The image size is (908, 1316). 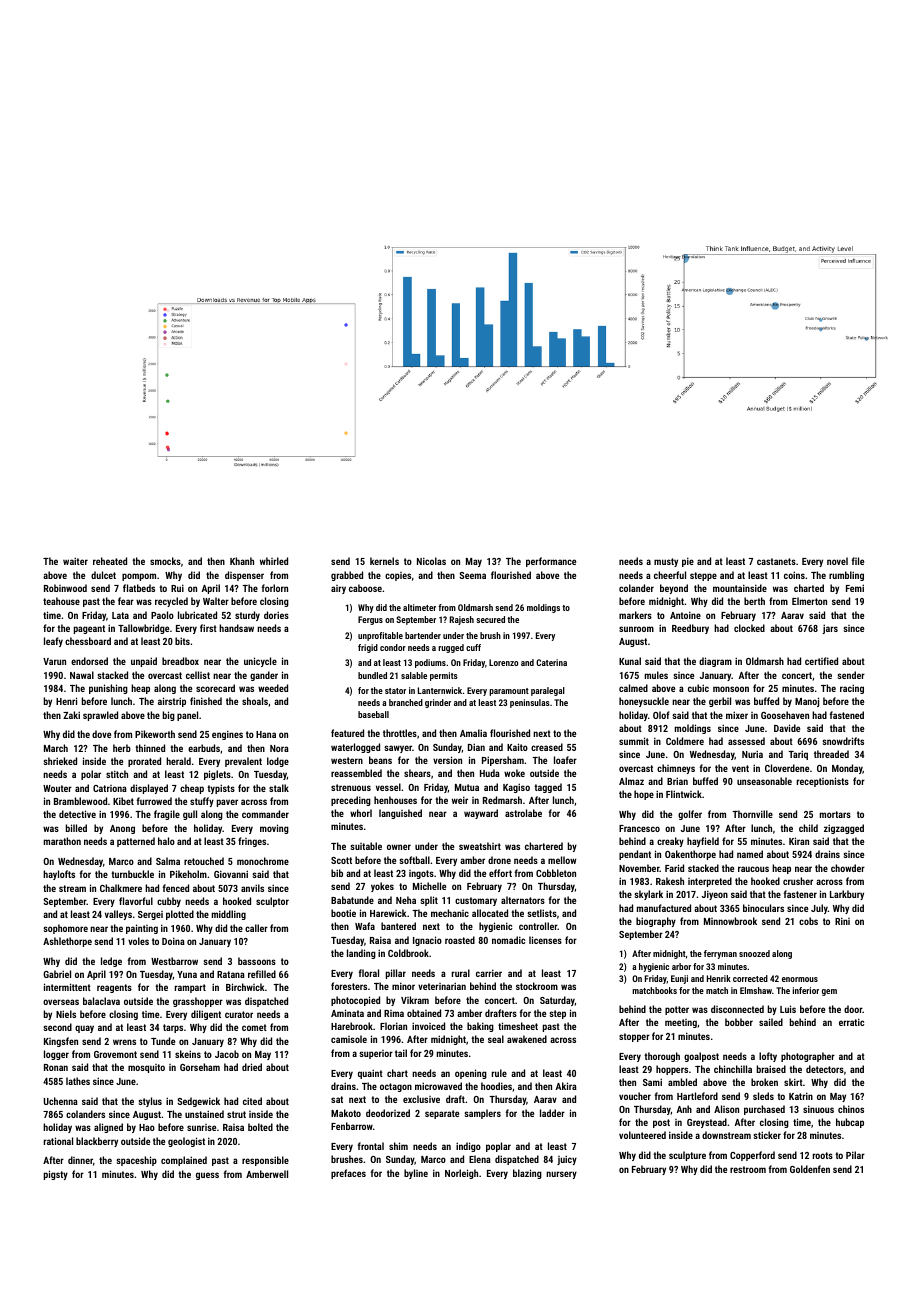 What do you see at coordinates (150, 748) in the page?
I see `thinned` at bounding box center [150, 748].
